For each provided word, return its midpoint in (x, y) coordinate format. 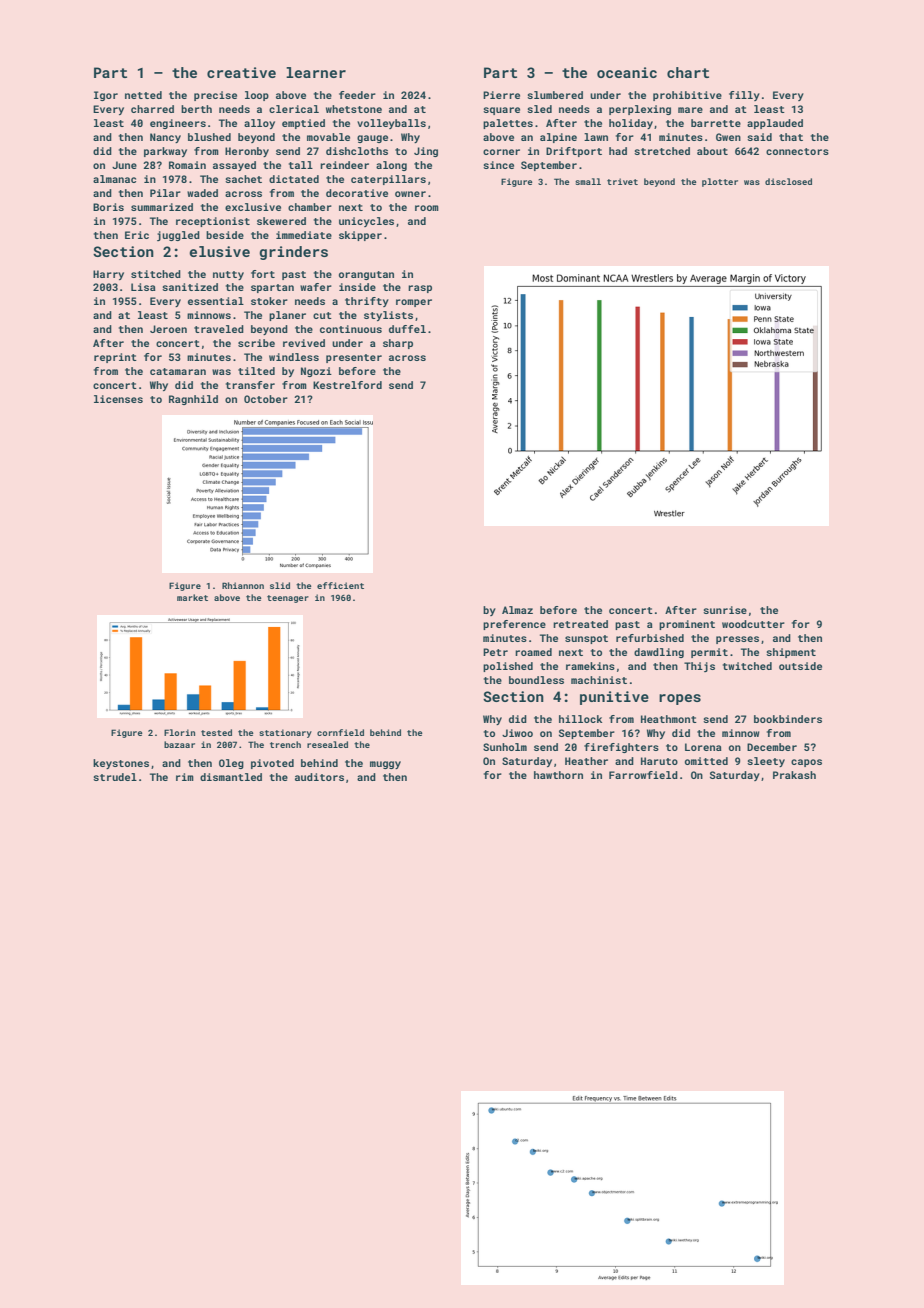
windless (294, 357)
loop (257, 96)
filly (744, 96)
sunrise (725, 610)
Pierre (501, 95)
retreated (580, 624)
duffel (407, 329)
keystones (121, 764)
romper (414, 303)
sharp (398, 344)
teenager (288, 599)
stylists (388, 316)
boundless (536, 680)
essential (216, 301)
